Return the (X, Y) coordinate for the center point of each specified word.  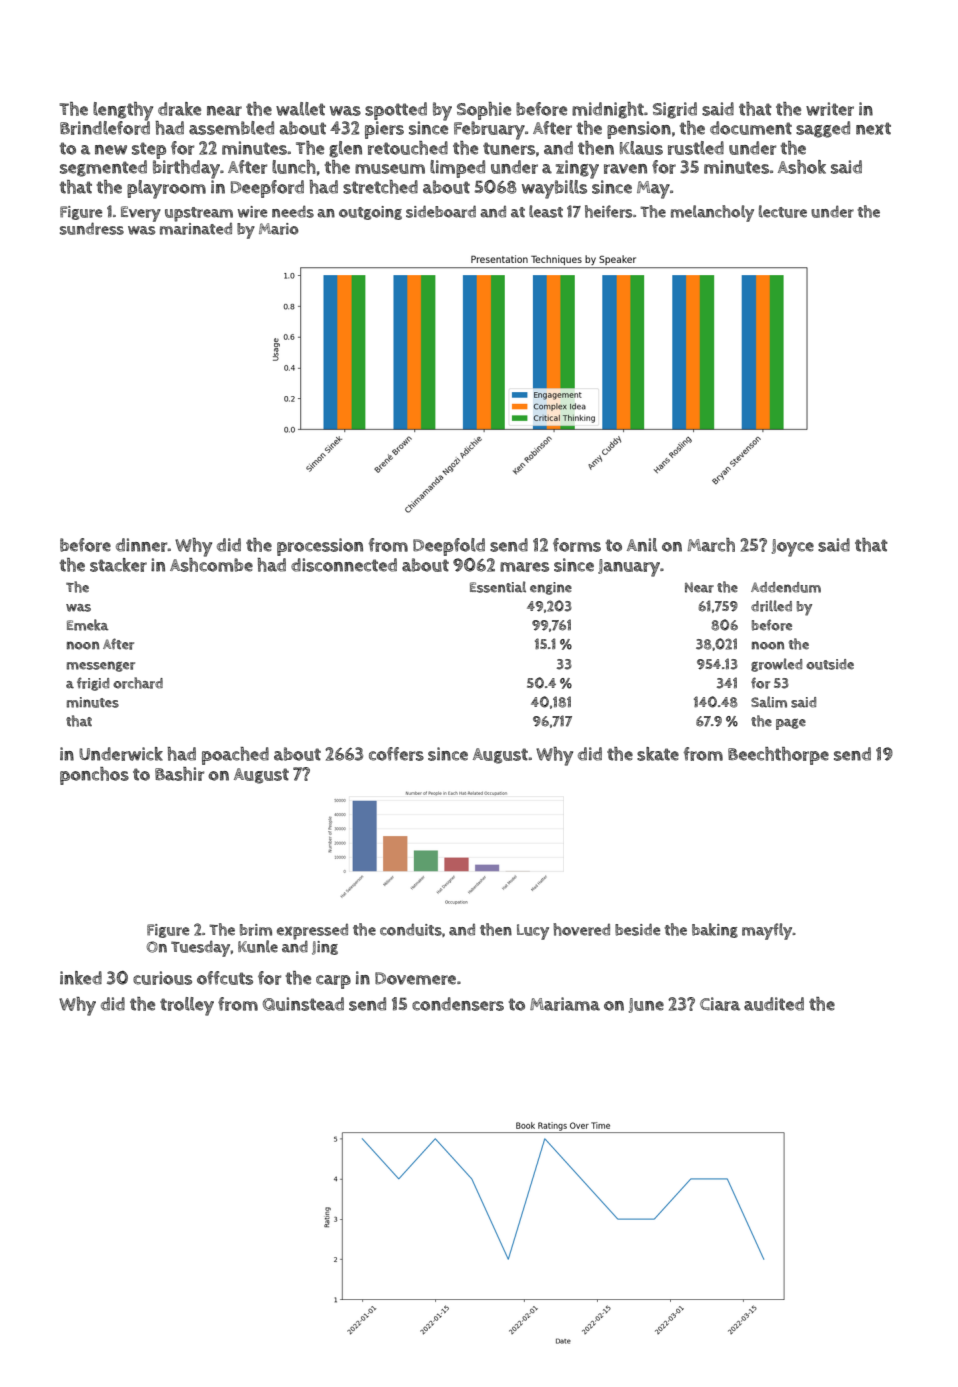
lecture (783, 211)
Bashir (179, 774)
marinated (196, 229)
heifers (608, 211)
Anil (642, 545)
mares (524, 567)
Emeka (88, 625)
